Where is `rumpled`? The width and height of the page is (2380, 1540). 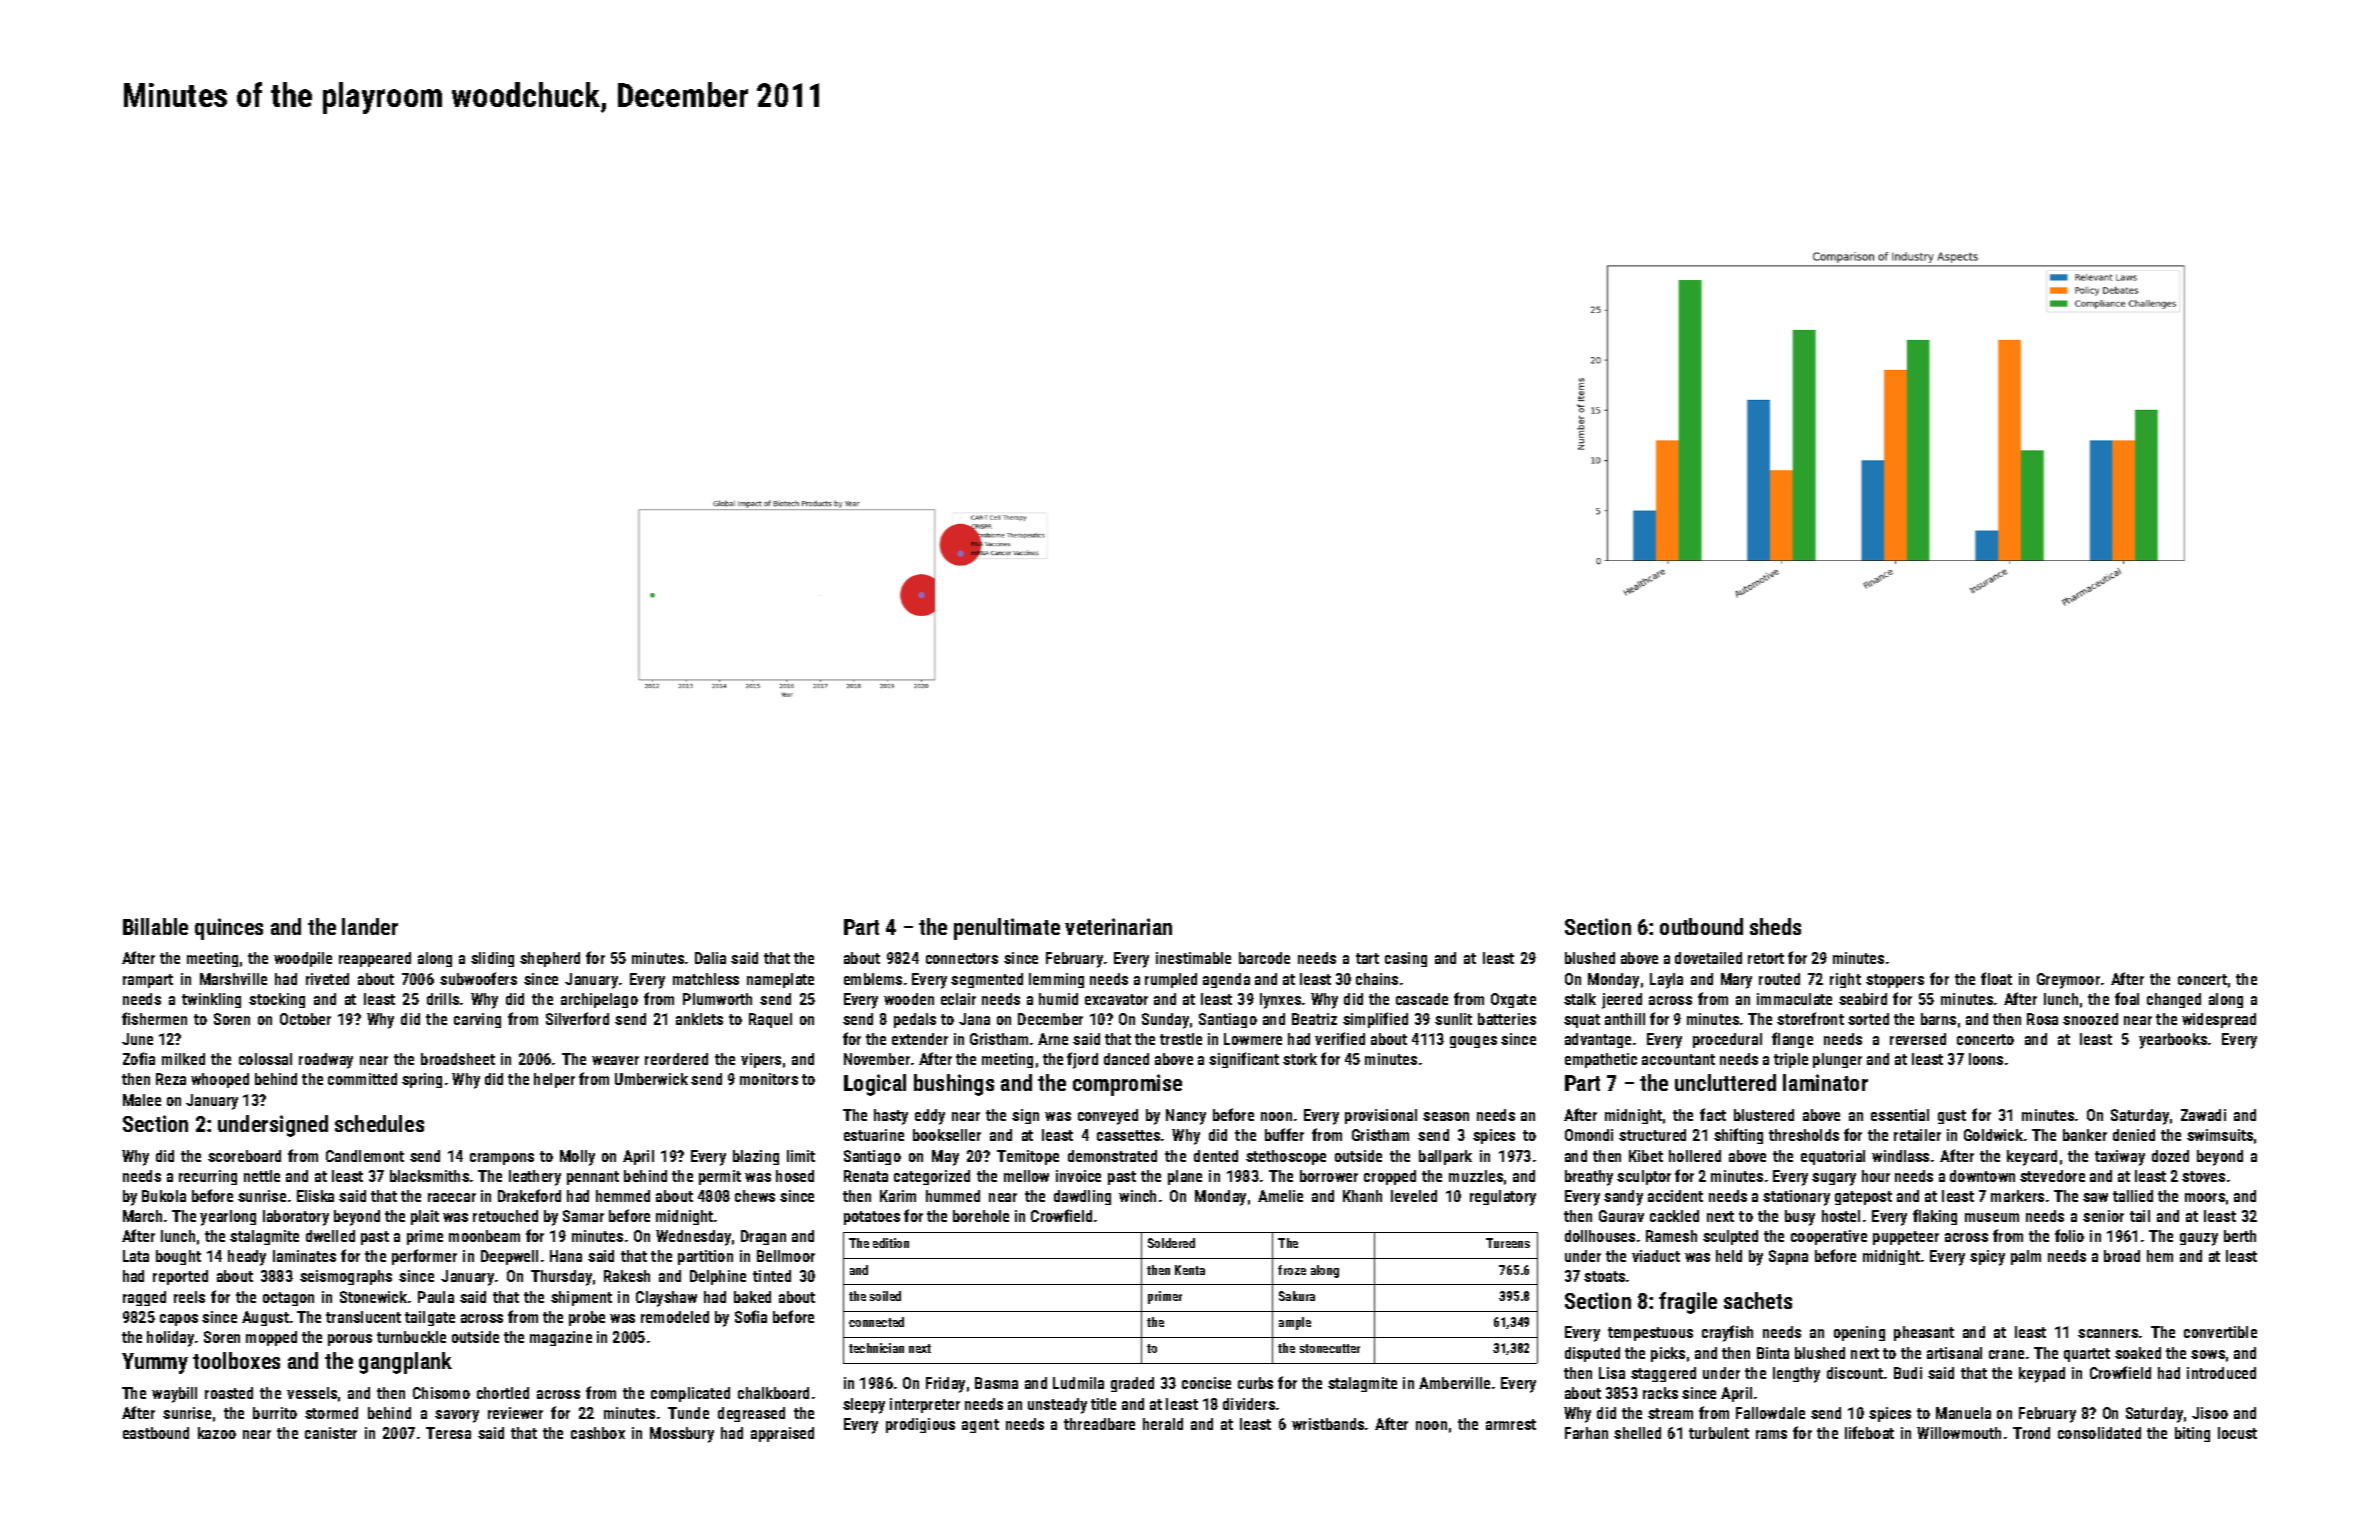
rumpled is located at coordinates (1171, 980).
